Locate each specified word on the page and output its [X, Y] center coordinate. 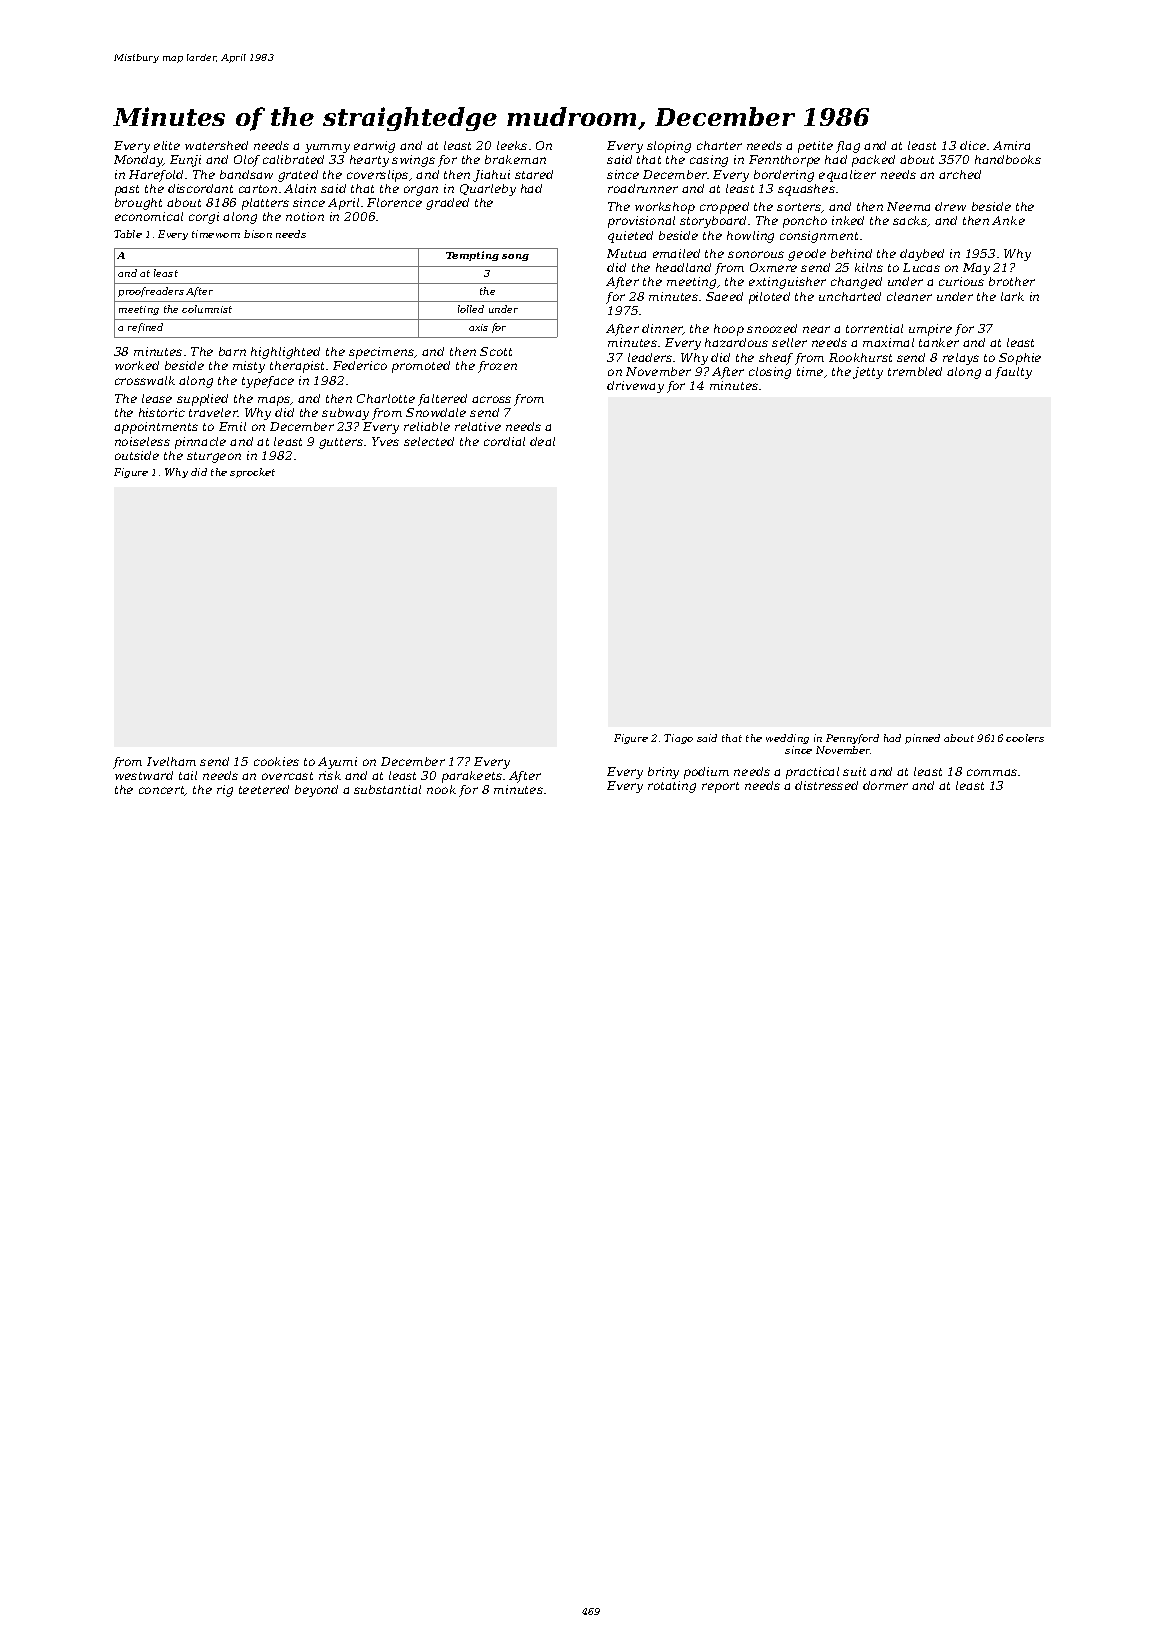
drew [950, 206]
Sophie [1020, 359]
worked [137, 365]
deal [542, 441]
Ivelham [171, 761]
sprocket [252, 473]
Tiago [678, 739]
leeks [512, 145]
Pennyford [852, 739]
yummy [327, 148]
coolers [1025, 738]
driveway [635, 387]
